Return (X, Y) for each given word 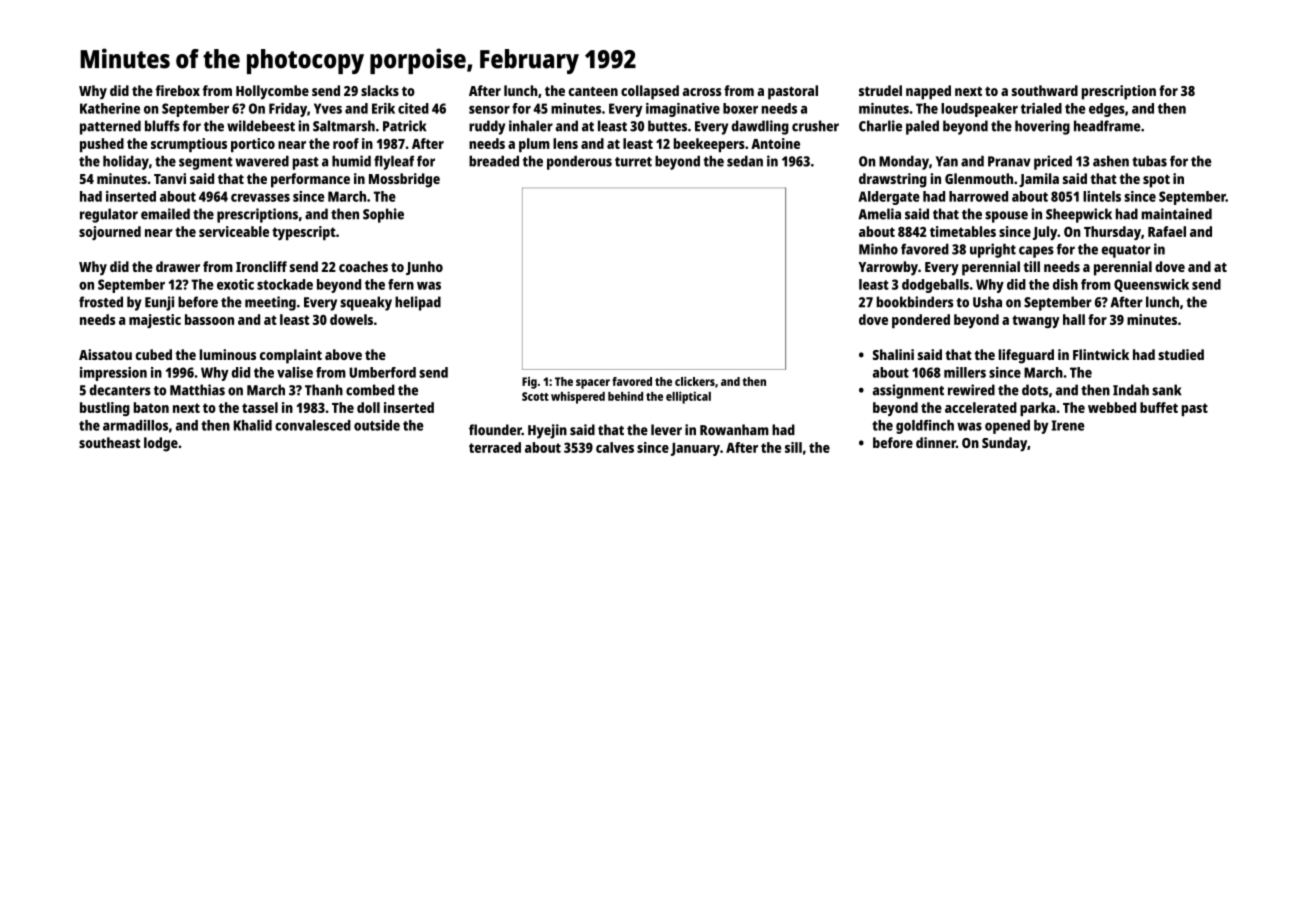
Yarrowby (888, 268)
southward (1045, 90)
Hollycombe (272, 92)
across (702, 92)
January (695, 449)
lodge (161, 444)
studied (1181, 354)
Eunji (159, 303)
